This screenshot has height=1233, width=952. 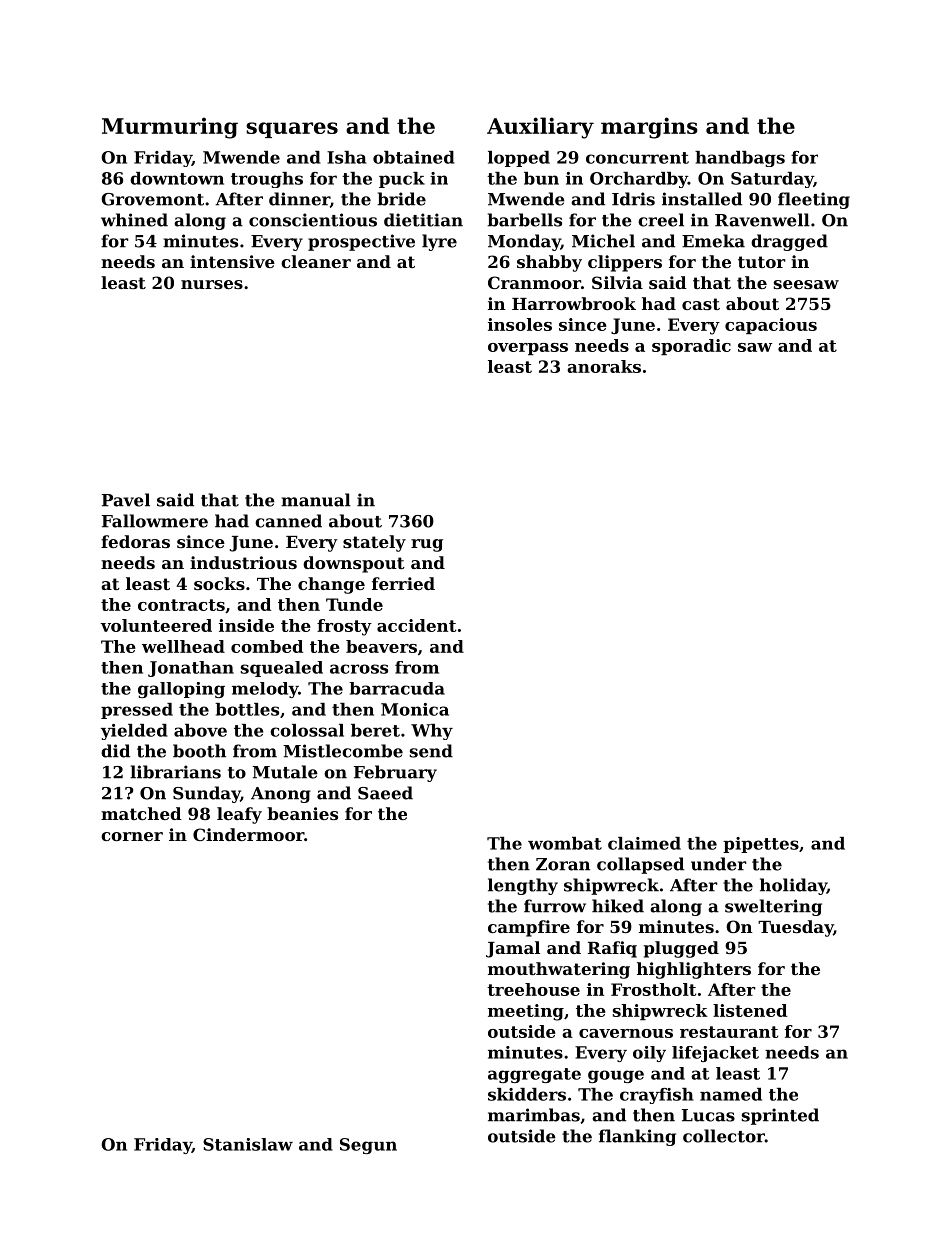 What do you see at coordinates (513, 949) in the screenshot?
I see `Jamal` at bounding box center [513, 949].
